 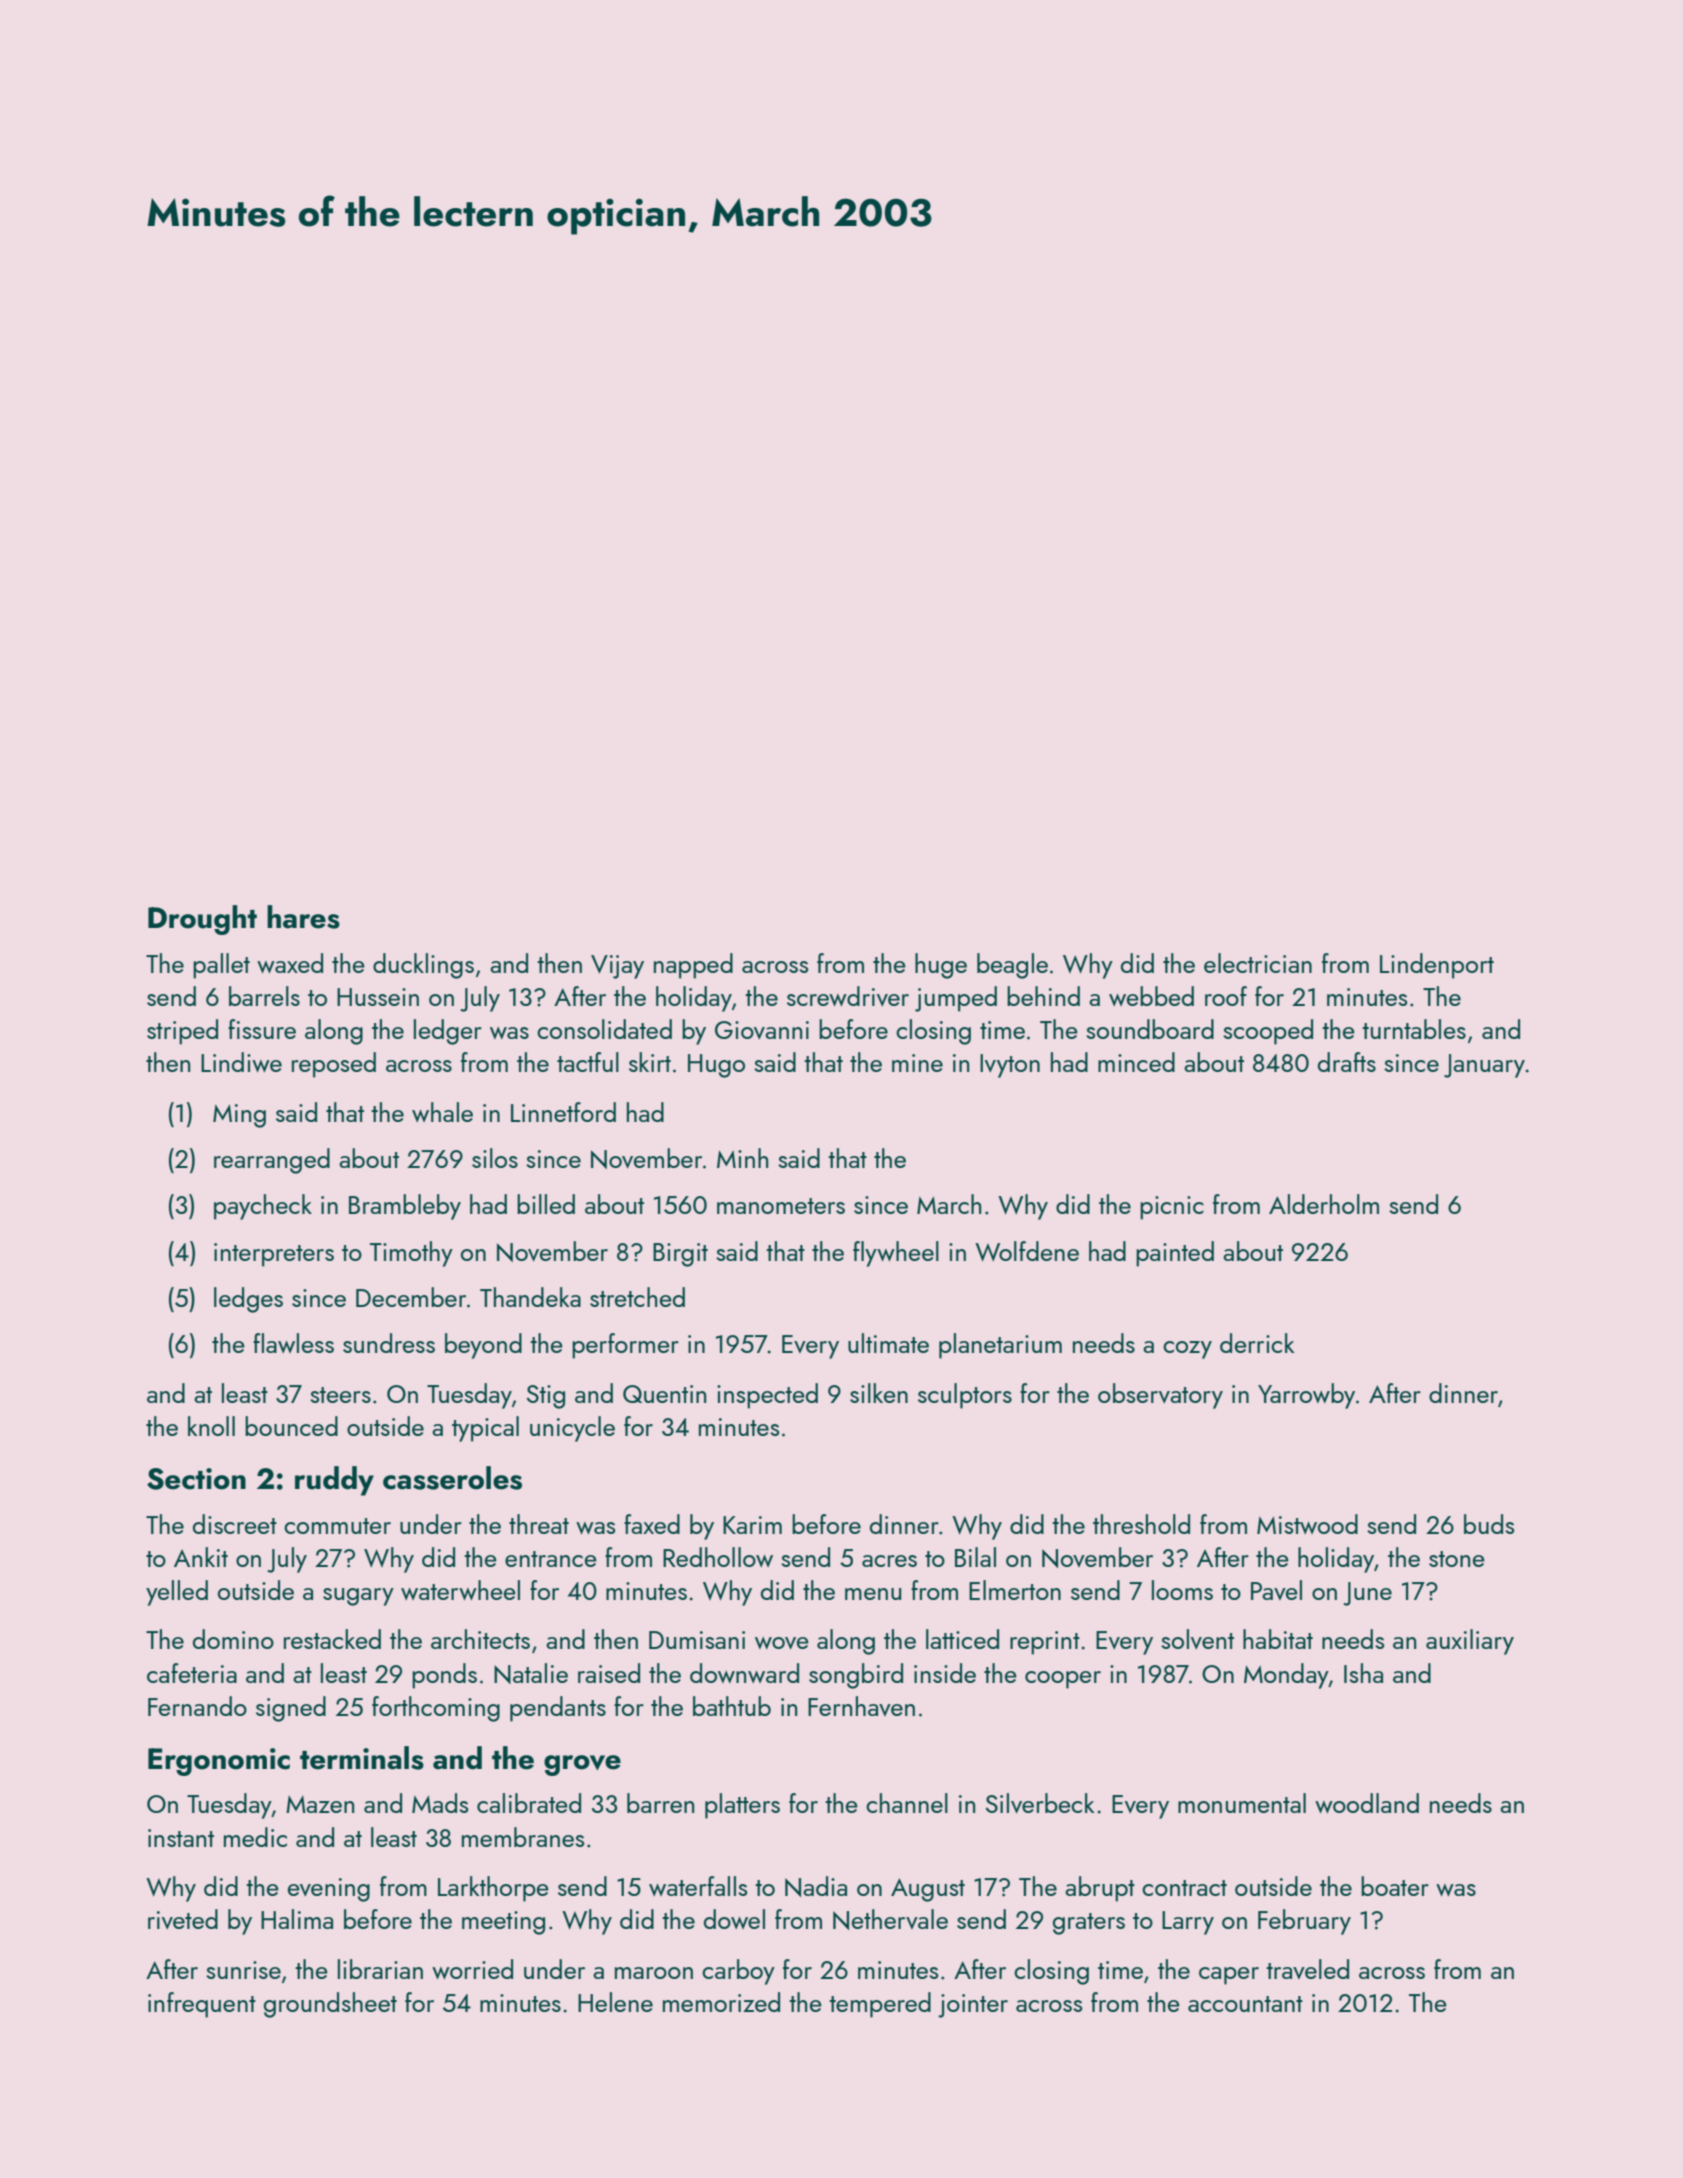 What do you see at coordinates (1367, 1803) in the screenshot?
I see `woodland` at bounding box center [1367, 1803].
